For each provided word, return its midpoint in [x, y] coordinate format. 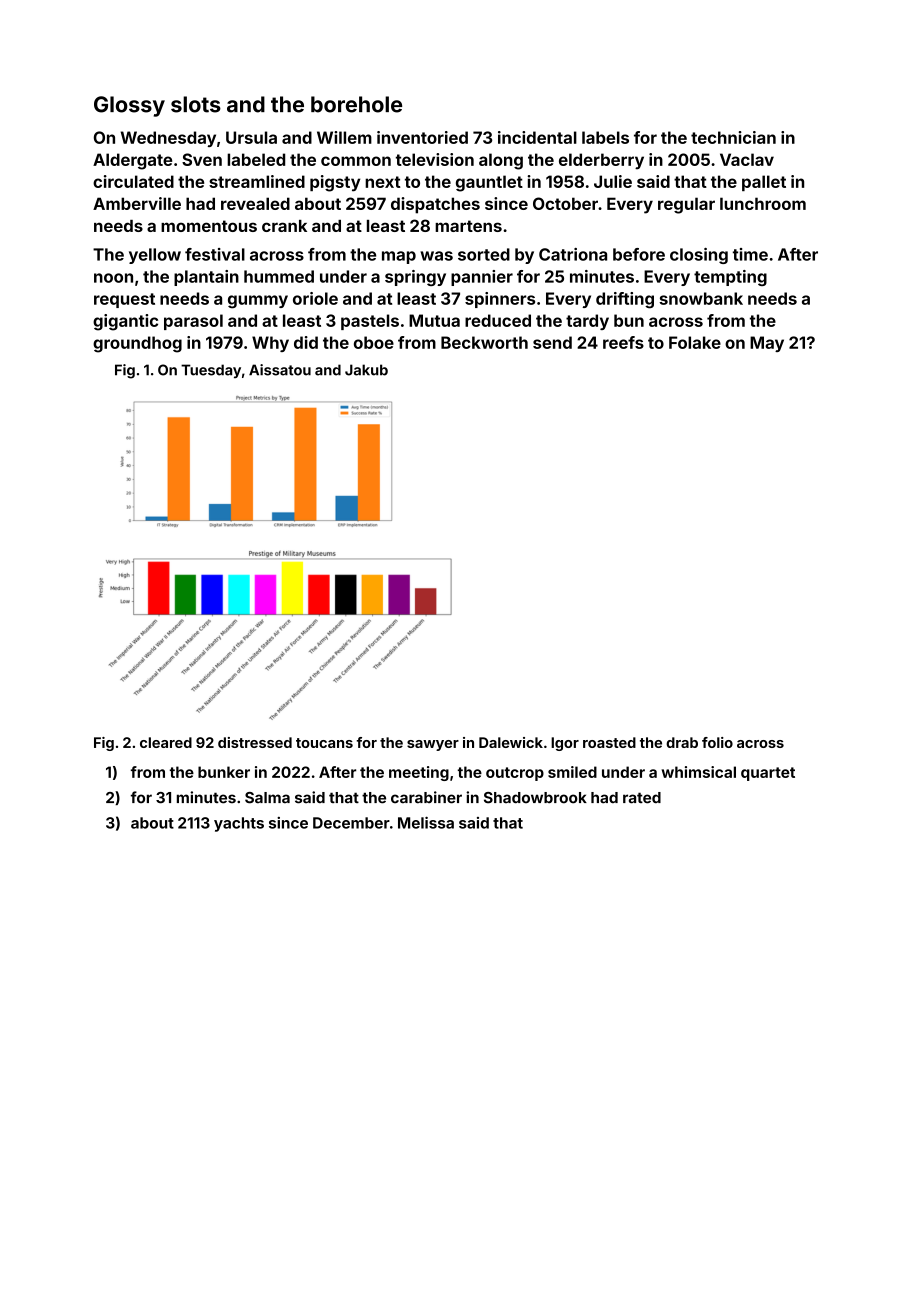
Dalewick [511, 742]
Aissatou [280, 370]
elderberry [601, 161]
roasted [609, 742]
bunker [224, 772]
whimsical [698, 772]
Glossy [129, 106]
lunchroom [763, 203]
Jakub [366, 370]
